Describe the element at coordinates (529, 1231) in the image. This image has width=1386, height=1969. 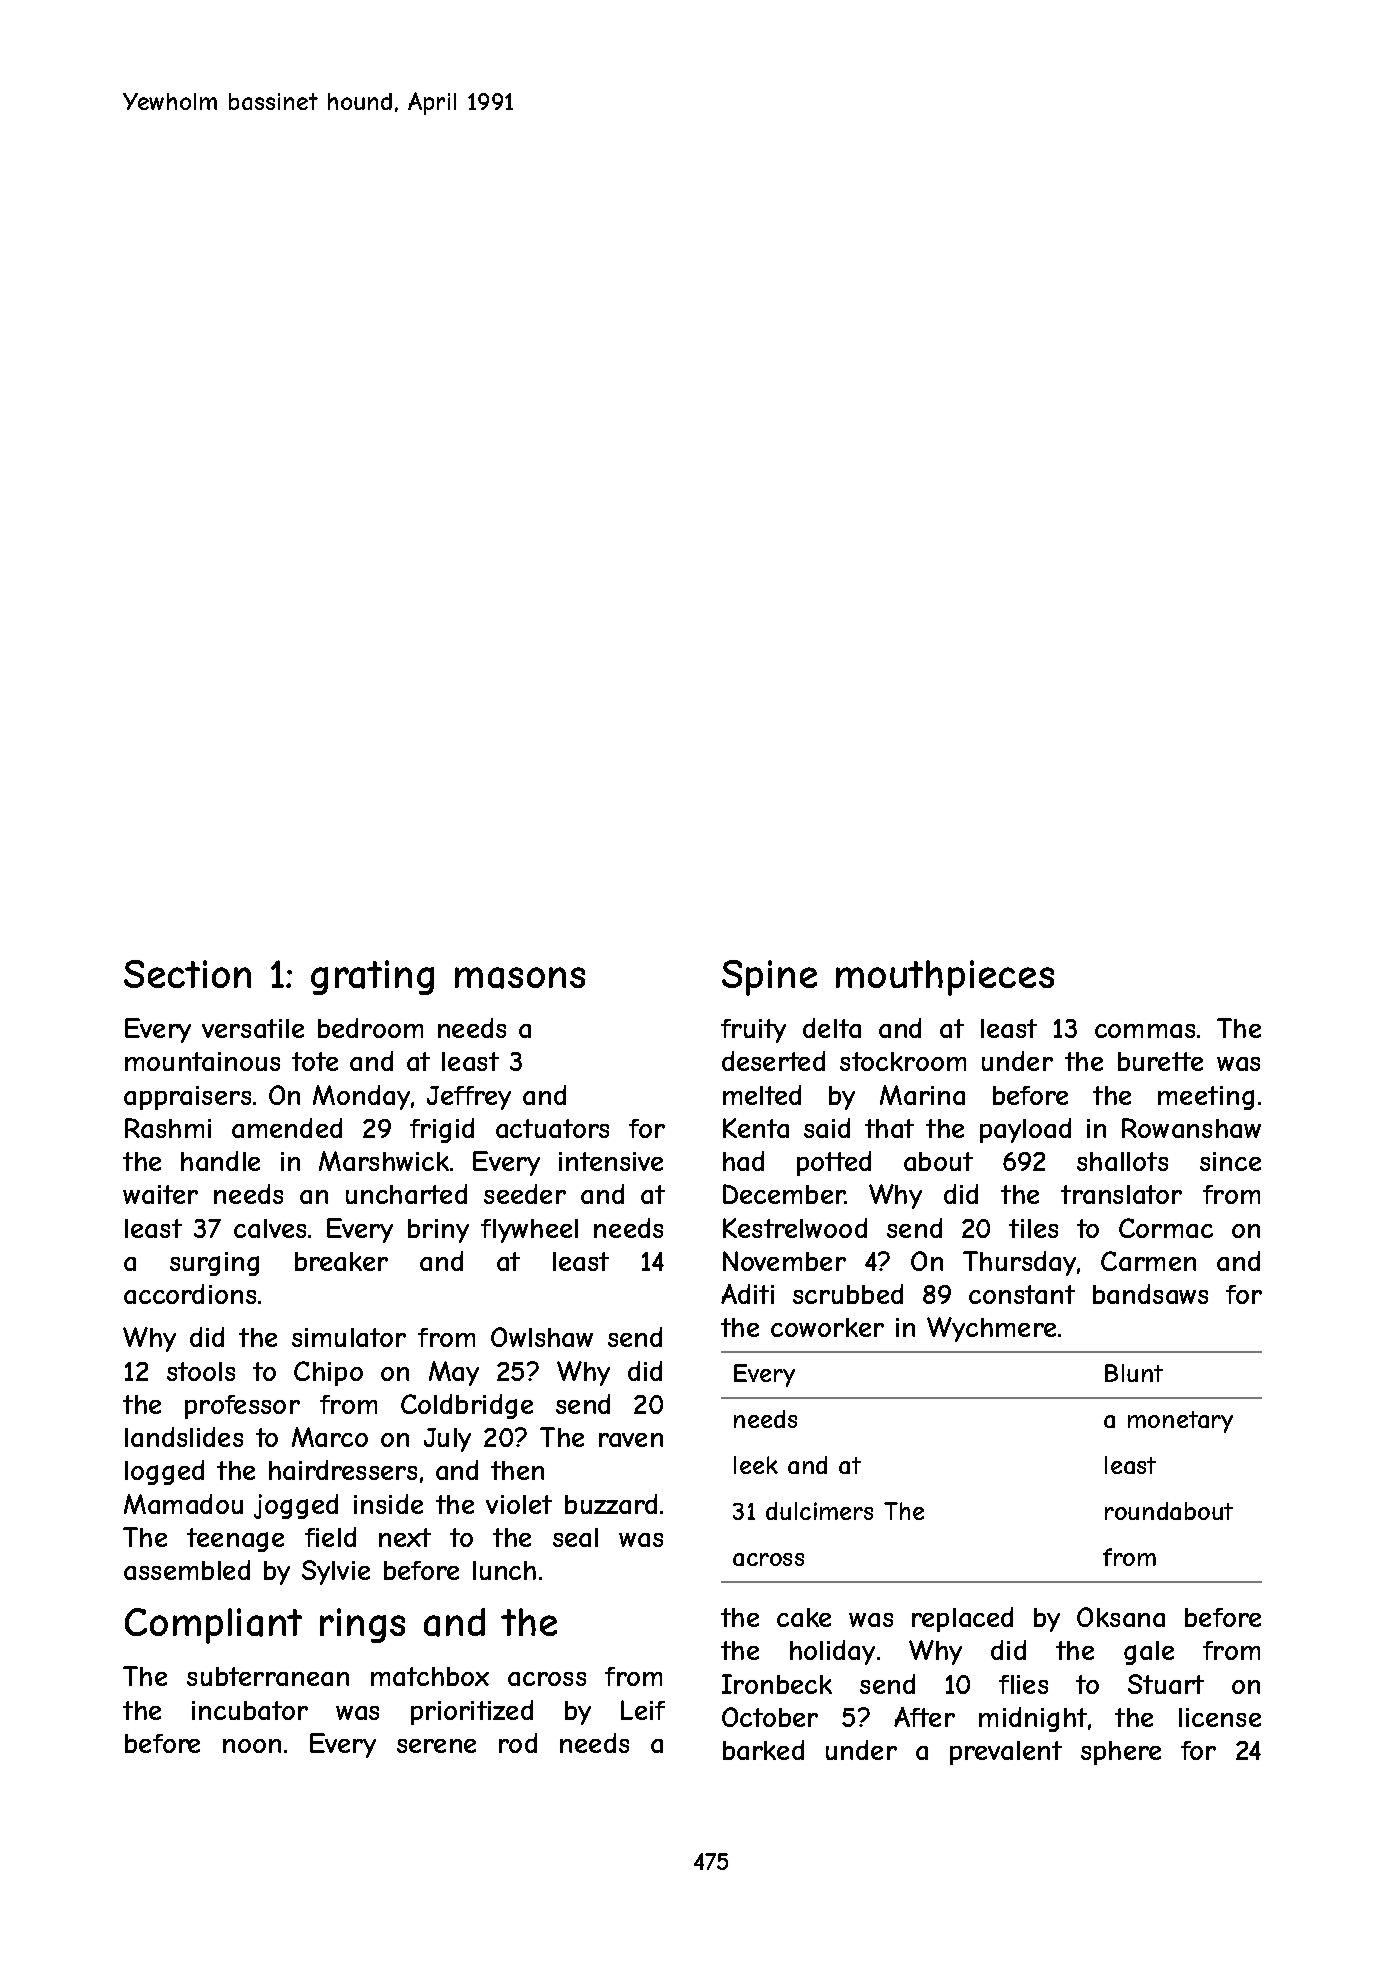
I see `flywheel` at that location.
